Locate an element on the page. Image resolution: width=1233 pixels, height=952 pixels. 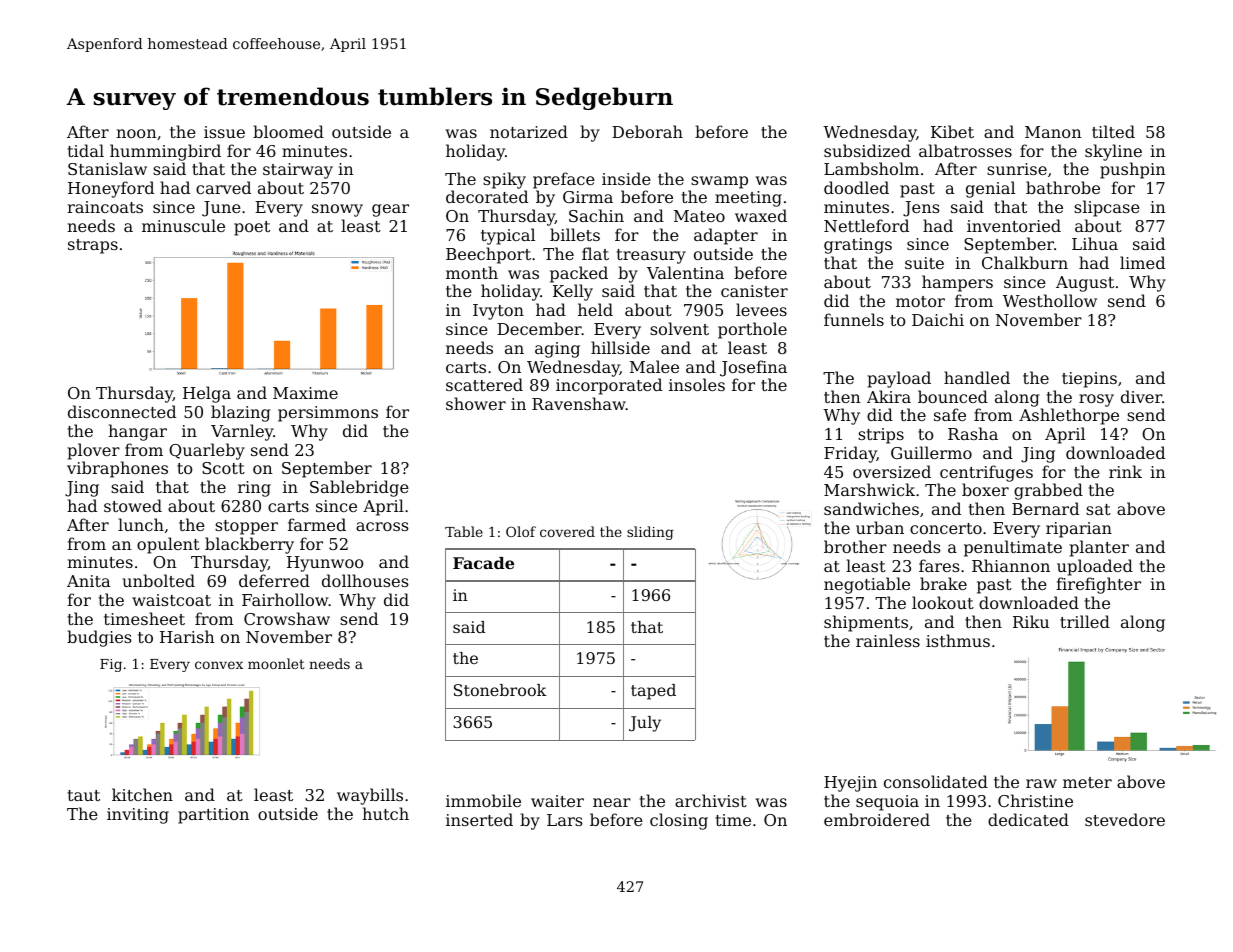
tiepins is located at coordinates (1089, 380).
